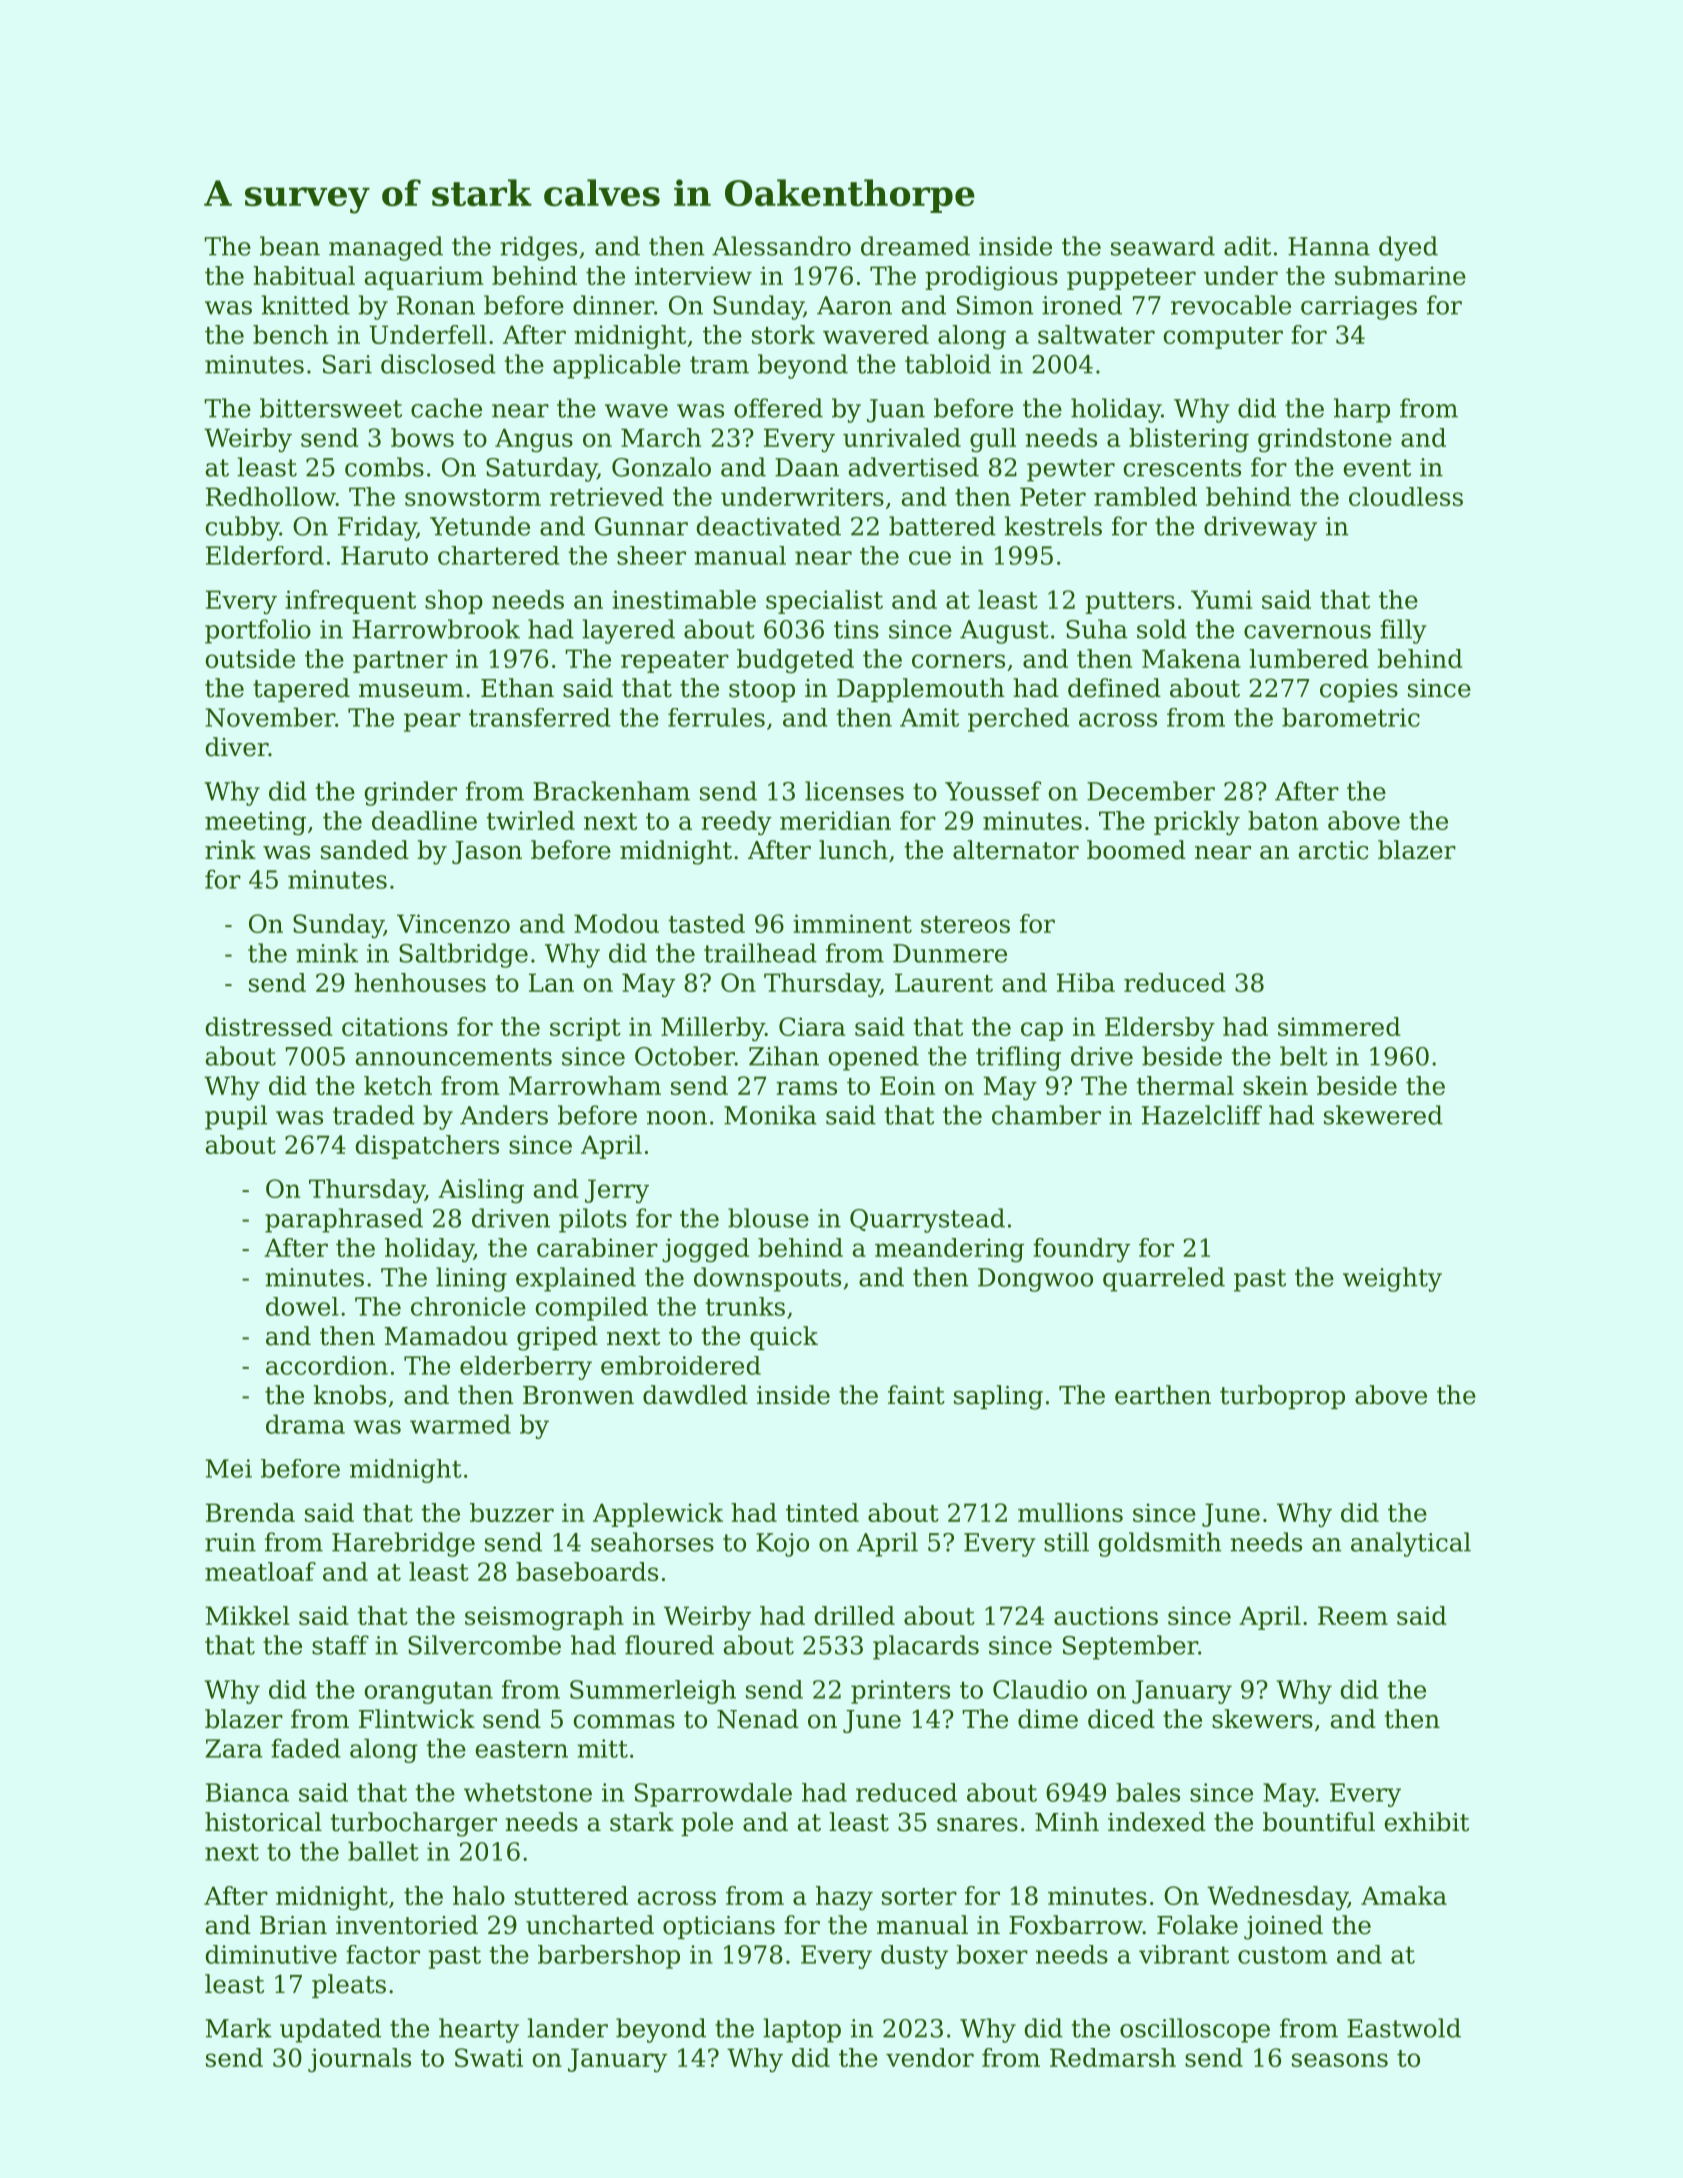 This screenshot has width=1683, height=2178. What do you see at coordinates (539, 248) in the screenshot?
I see `ridges` at bounding box center [539, 248].
